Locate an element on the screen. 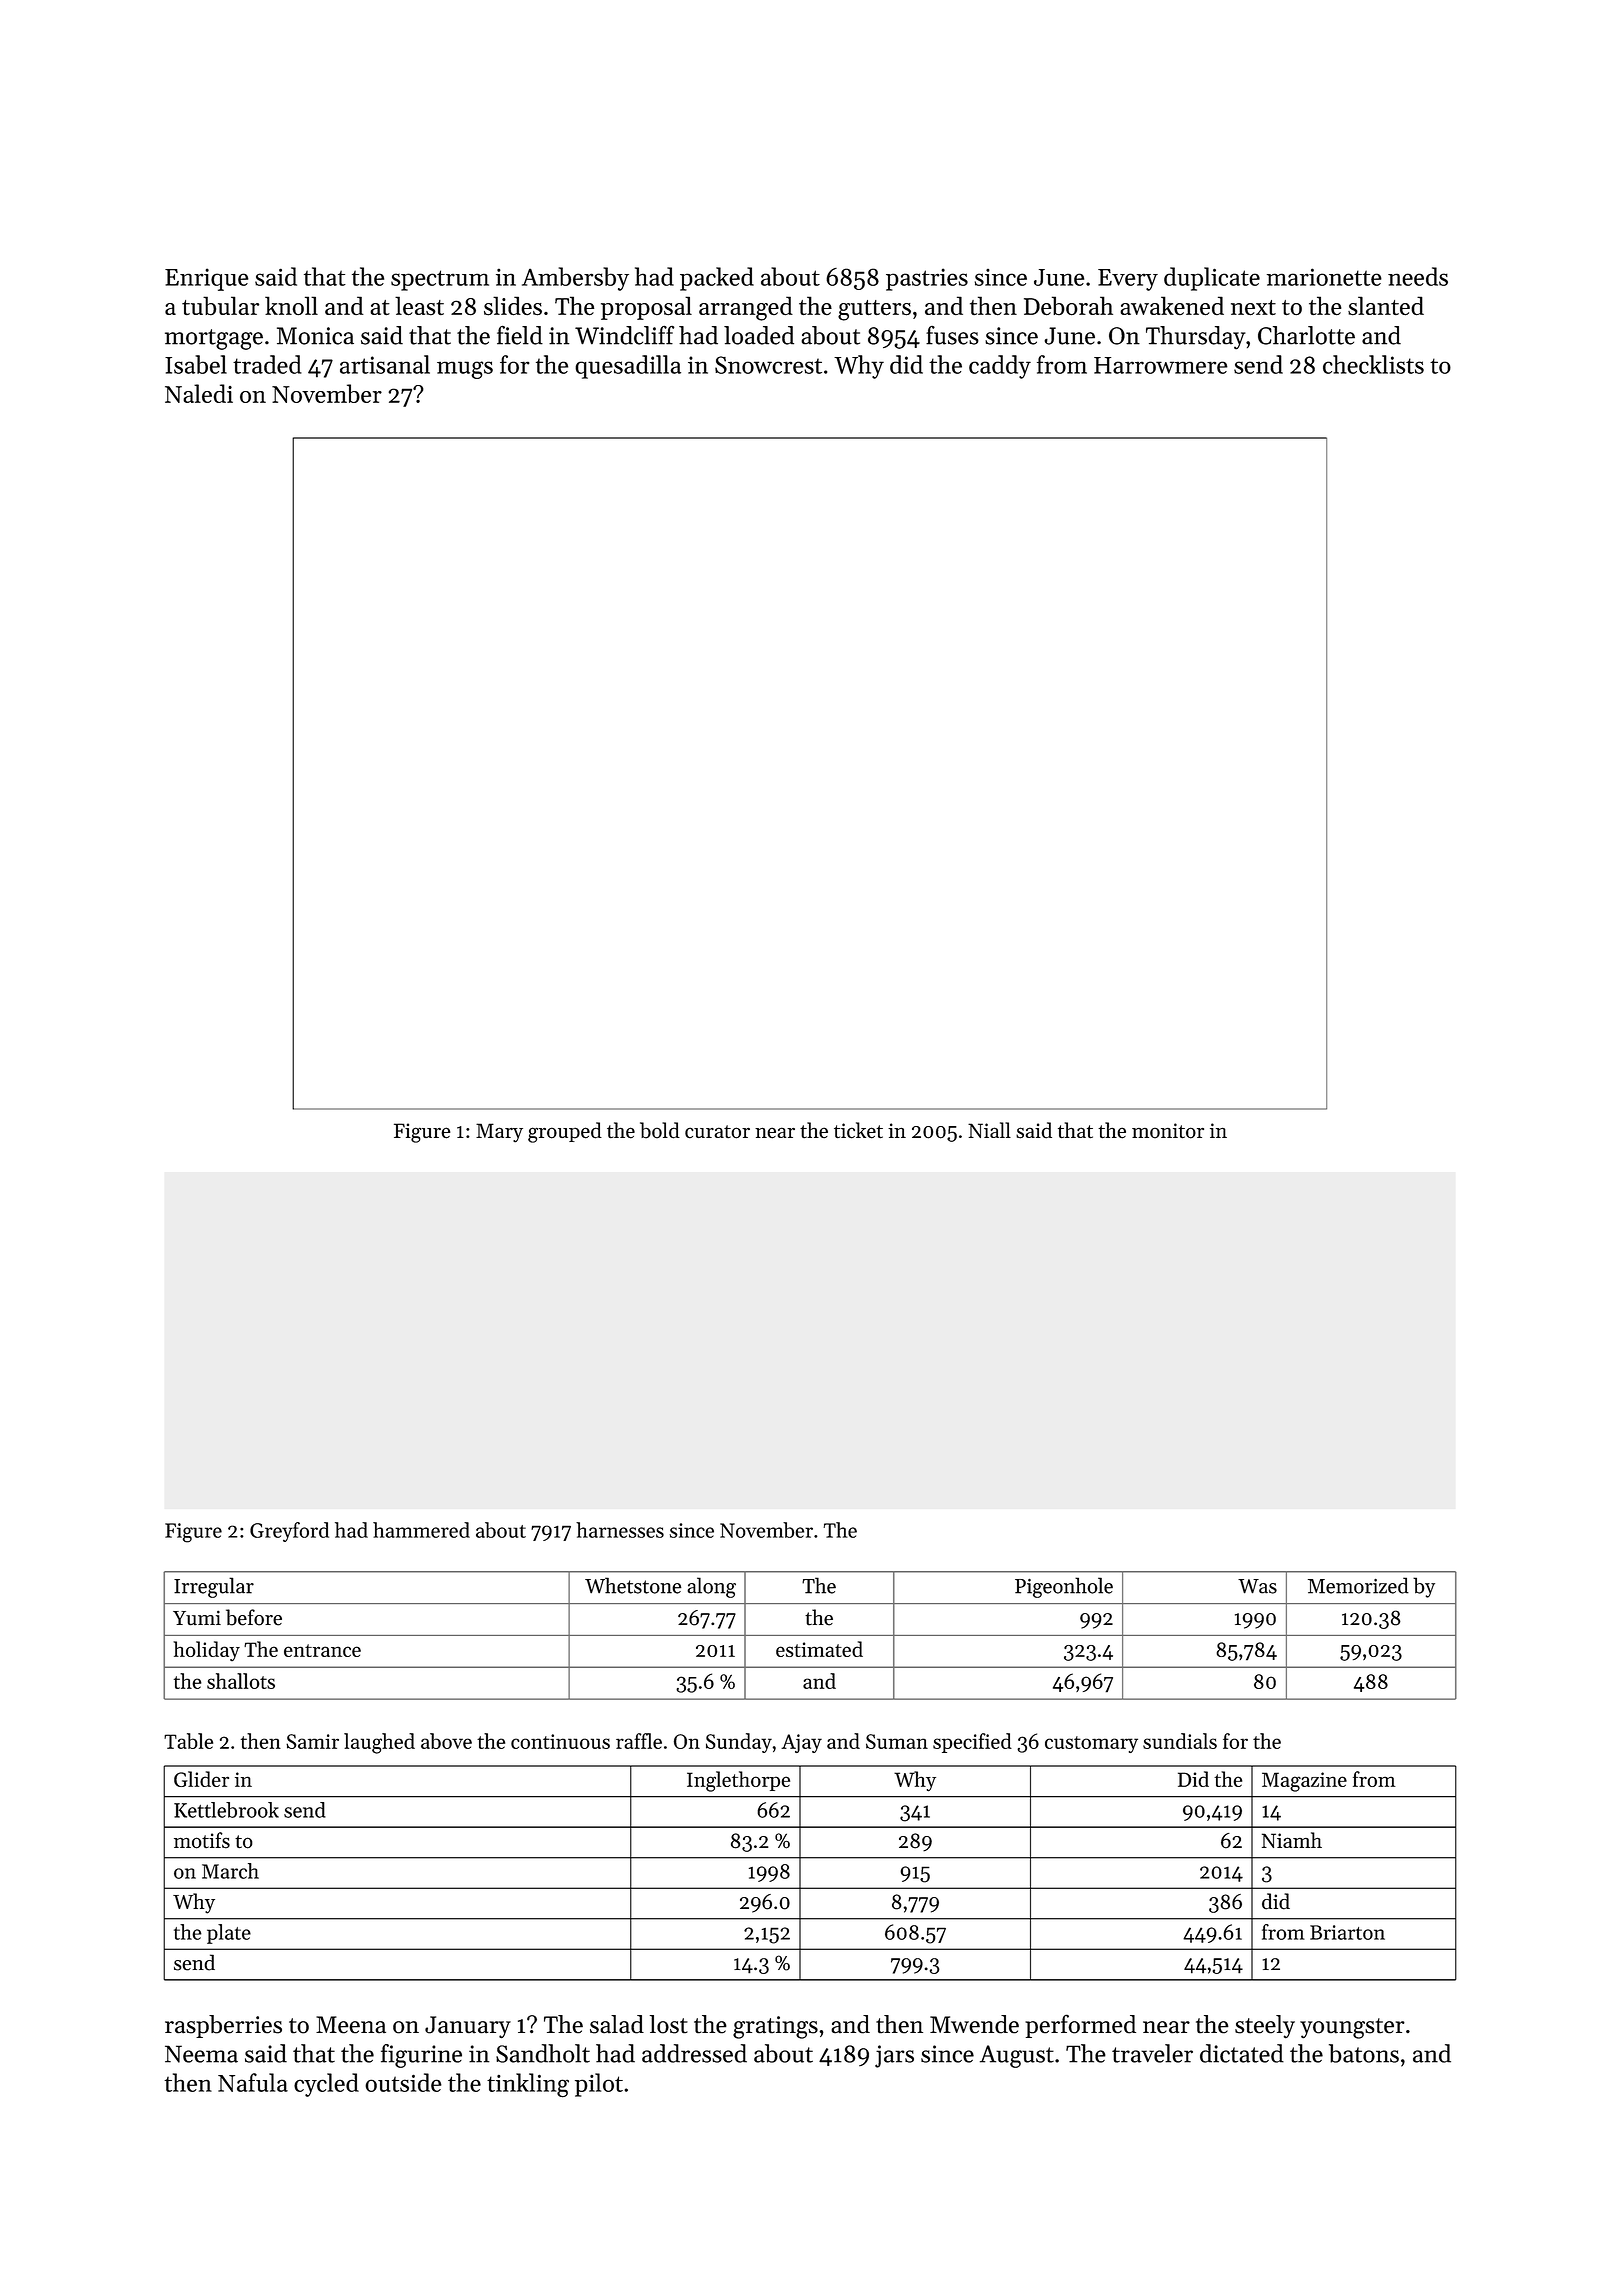  monitor is located at coordinates (1168, 1131).
